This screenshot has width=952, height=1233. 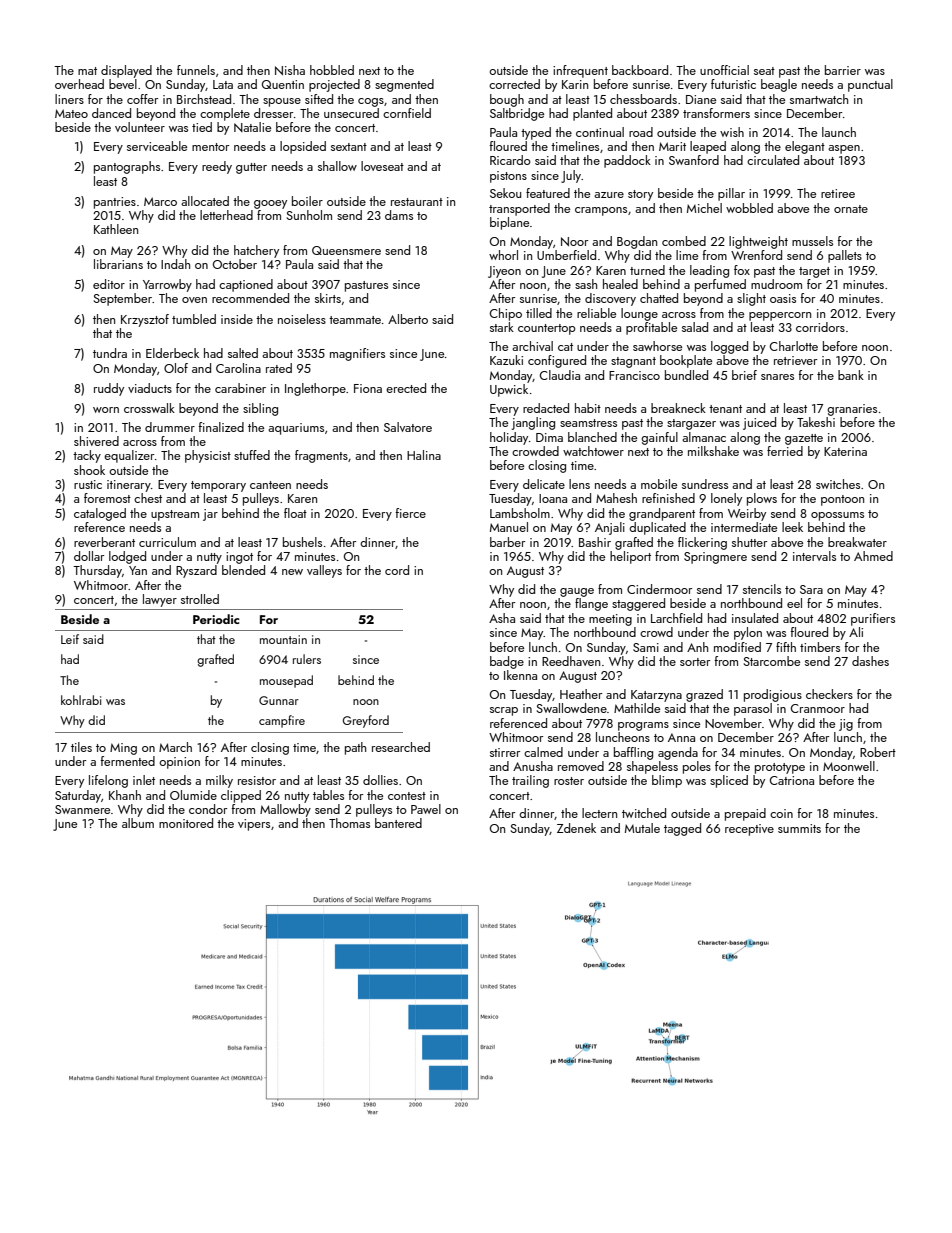 I want to click on tiles, so click(x=81, y=747).
